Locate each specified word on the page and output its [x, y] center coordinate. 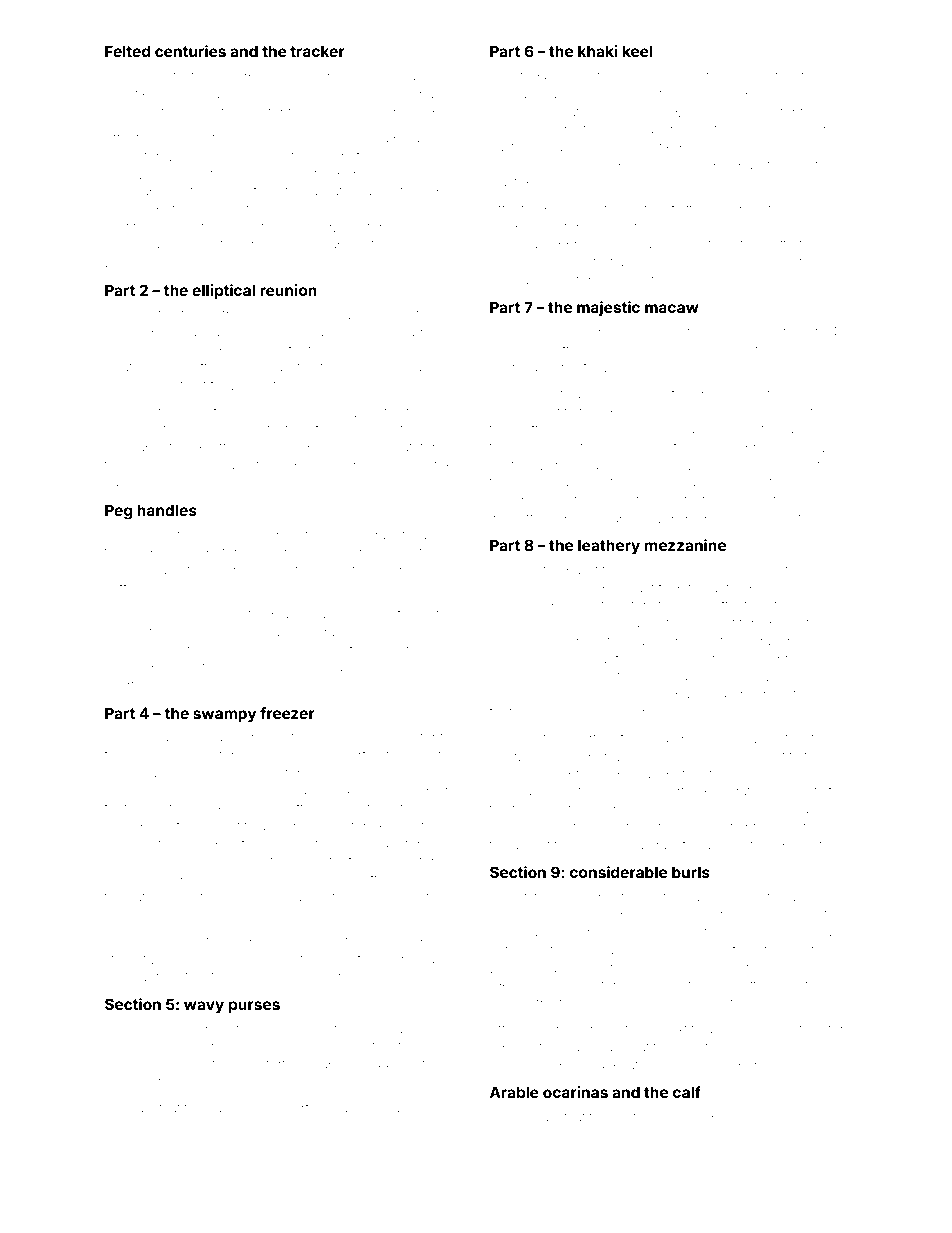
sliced [180, 667]
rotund [683, 757]
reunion [288, 290]
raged [804, 642]
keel [638, 51]
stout [542, 333]
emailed [413, 76]
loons [399, 737]
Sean [265, 790]
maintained [393, 1108]
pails [250, 113]
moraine [646, 244]
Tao [115, 1108]
